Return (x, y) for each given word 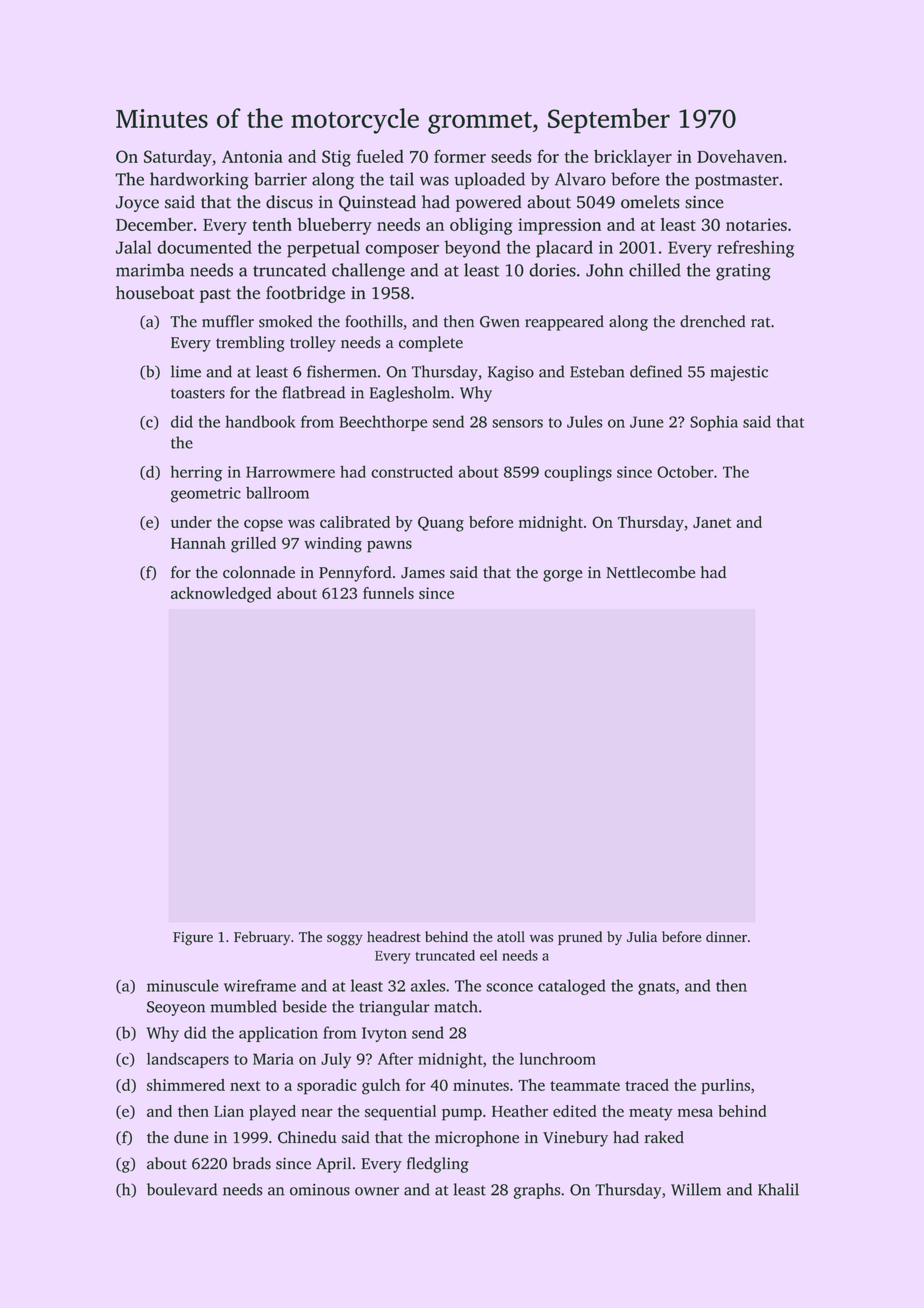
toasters (198, 393)
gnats (656, 988)
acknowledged (221, 595)
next (245, 1086)
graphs (536, 1191)
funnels (388, 593)
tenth (272, 224)
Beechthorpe (383, 423)
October (686, 472)
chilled (655, 270)
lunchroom (558, 1058)
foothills (374, 321)
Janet (712, 522)
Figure (193, 939)
